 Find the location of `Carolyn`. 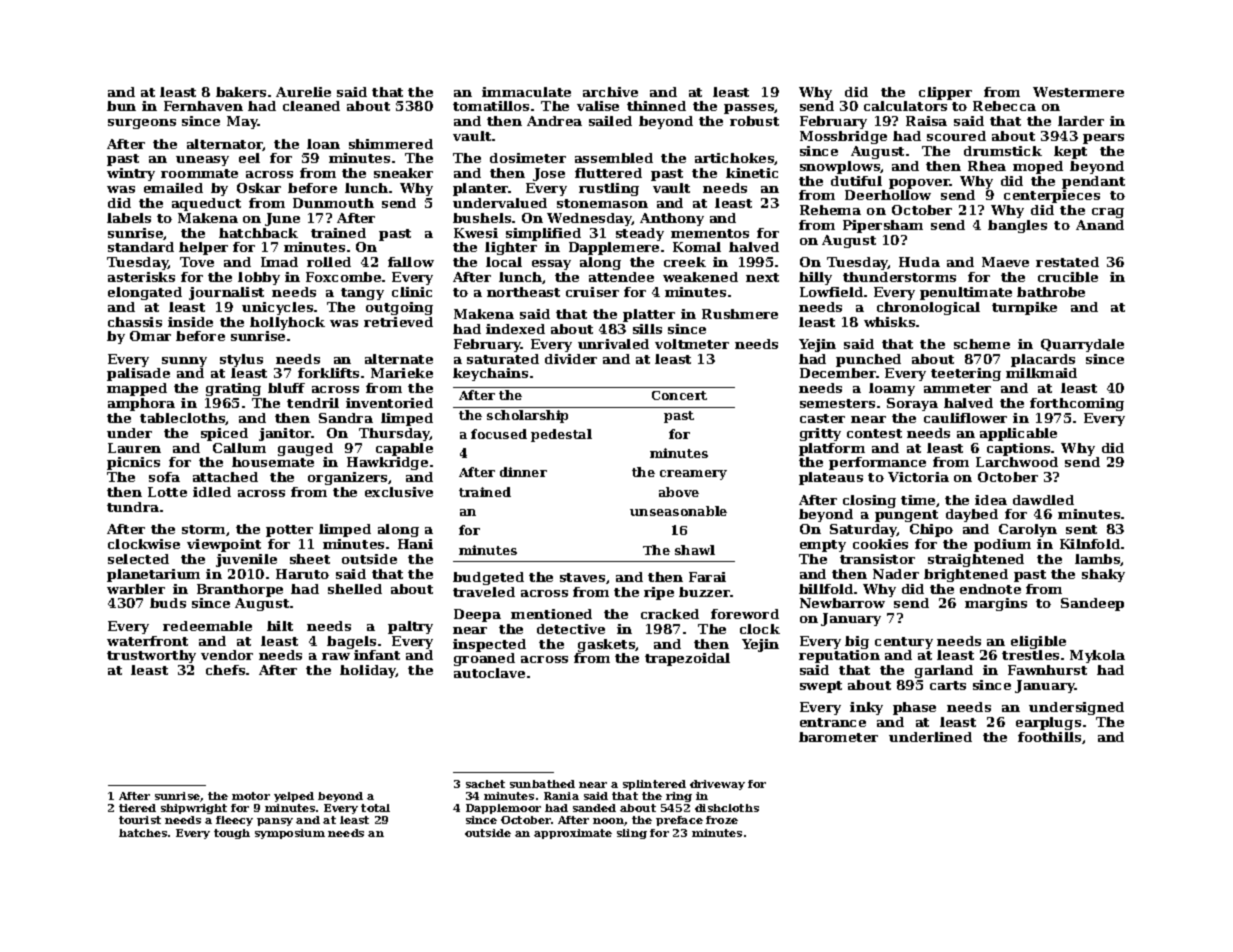

Carolyn is located at coordinates (1028, 530).
